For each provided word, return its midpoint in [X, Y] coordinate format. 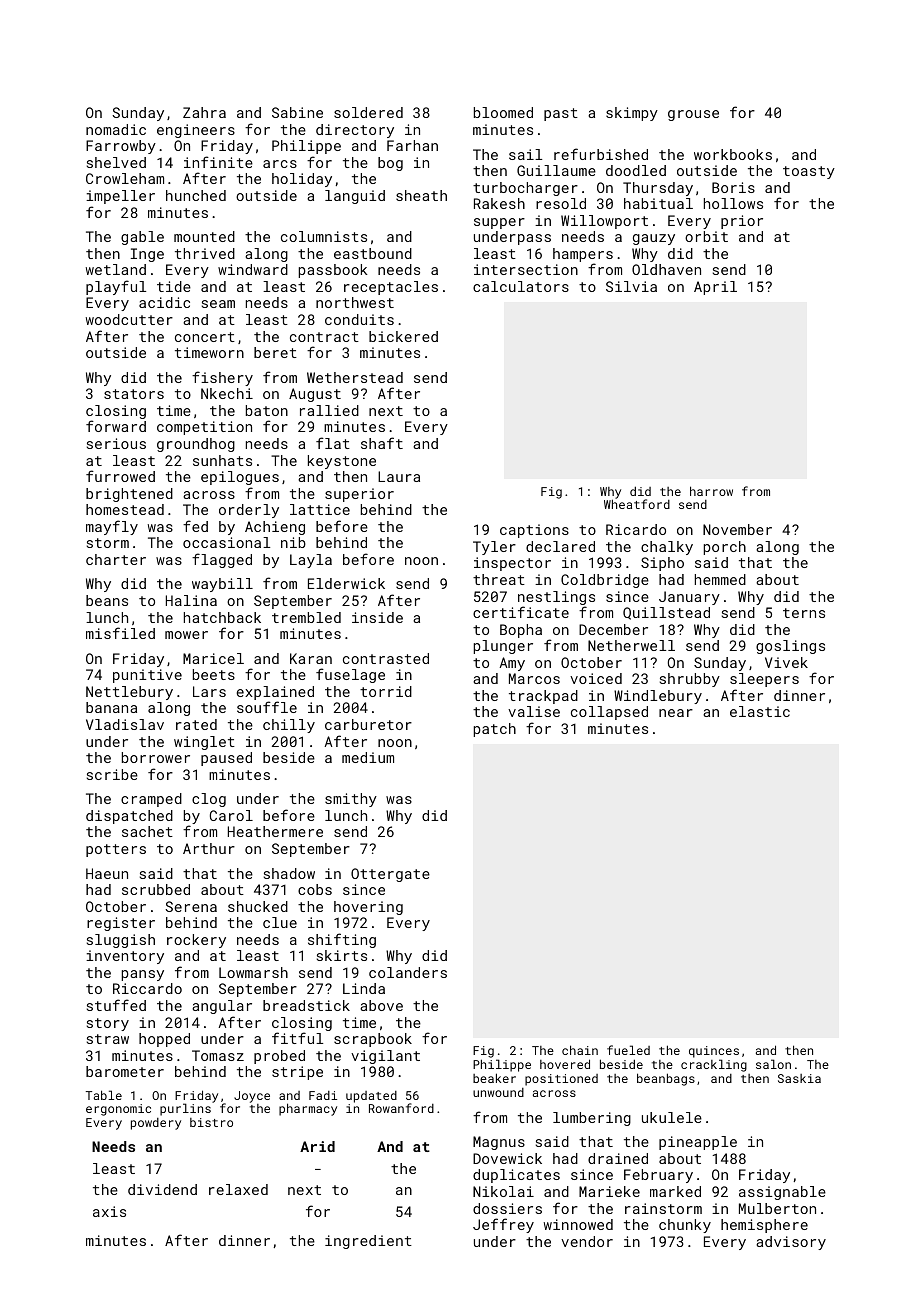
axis [109, 1211]
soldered [368, 112]
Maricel [213, 658]
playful [116, 287]
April [715, 288]
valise [534, 711]
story [108, 1024]
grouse [693, 115]
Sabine [297, 112]
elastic [760, 711]
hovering [368, 908]
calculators [521, 286]
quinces [714, 1052]
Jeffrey [503, 1225]
